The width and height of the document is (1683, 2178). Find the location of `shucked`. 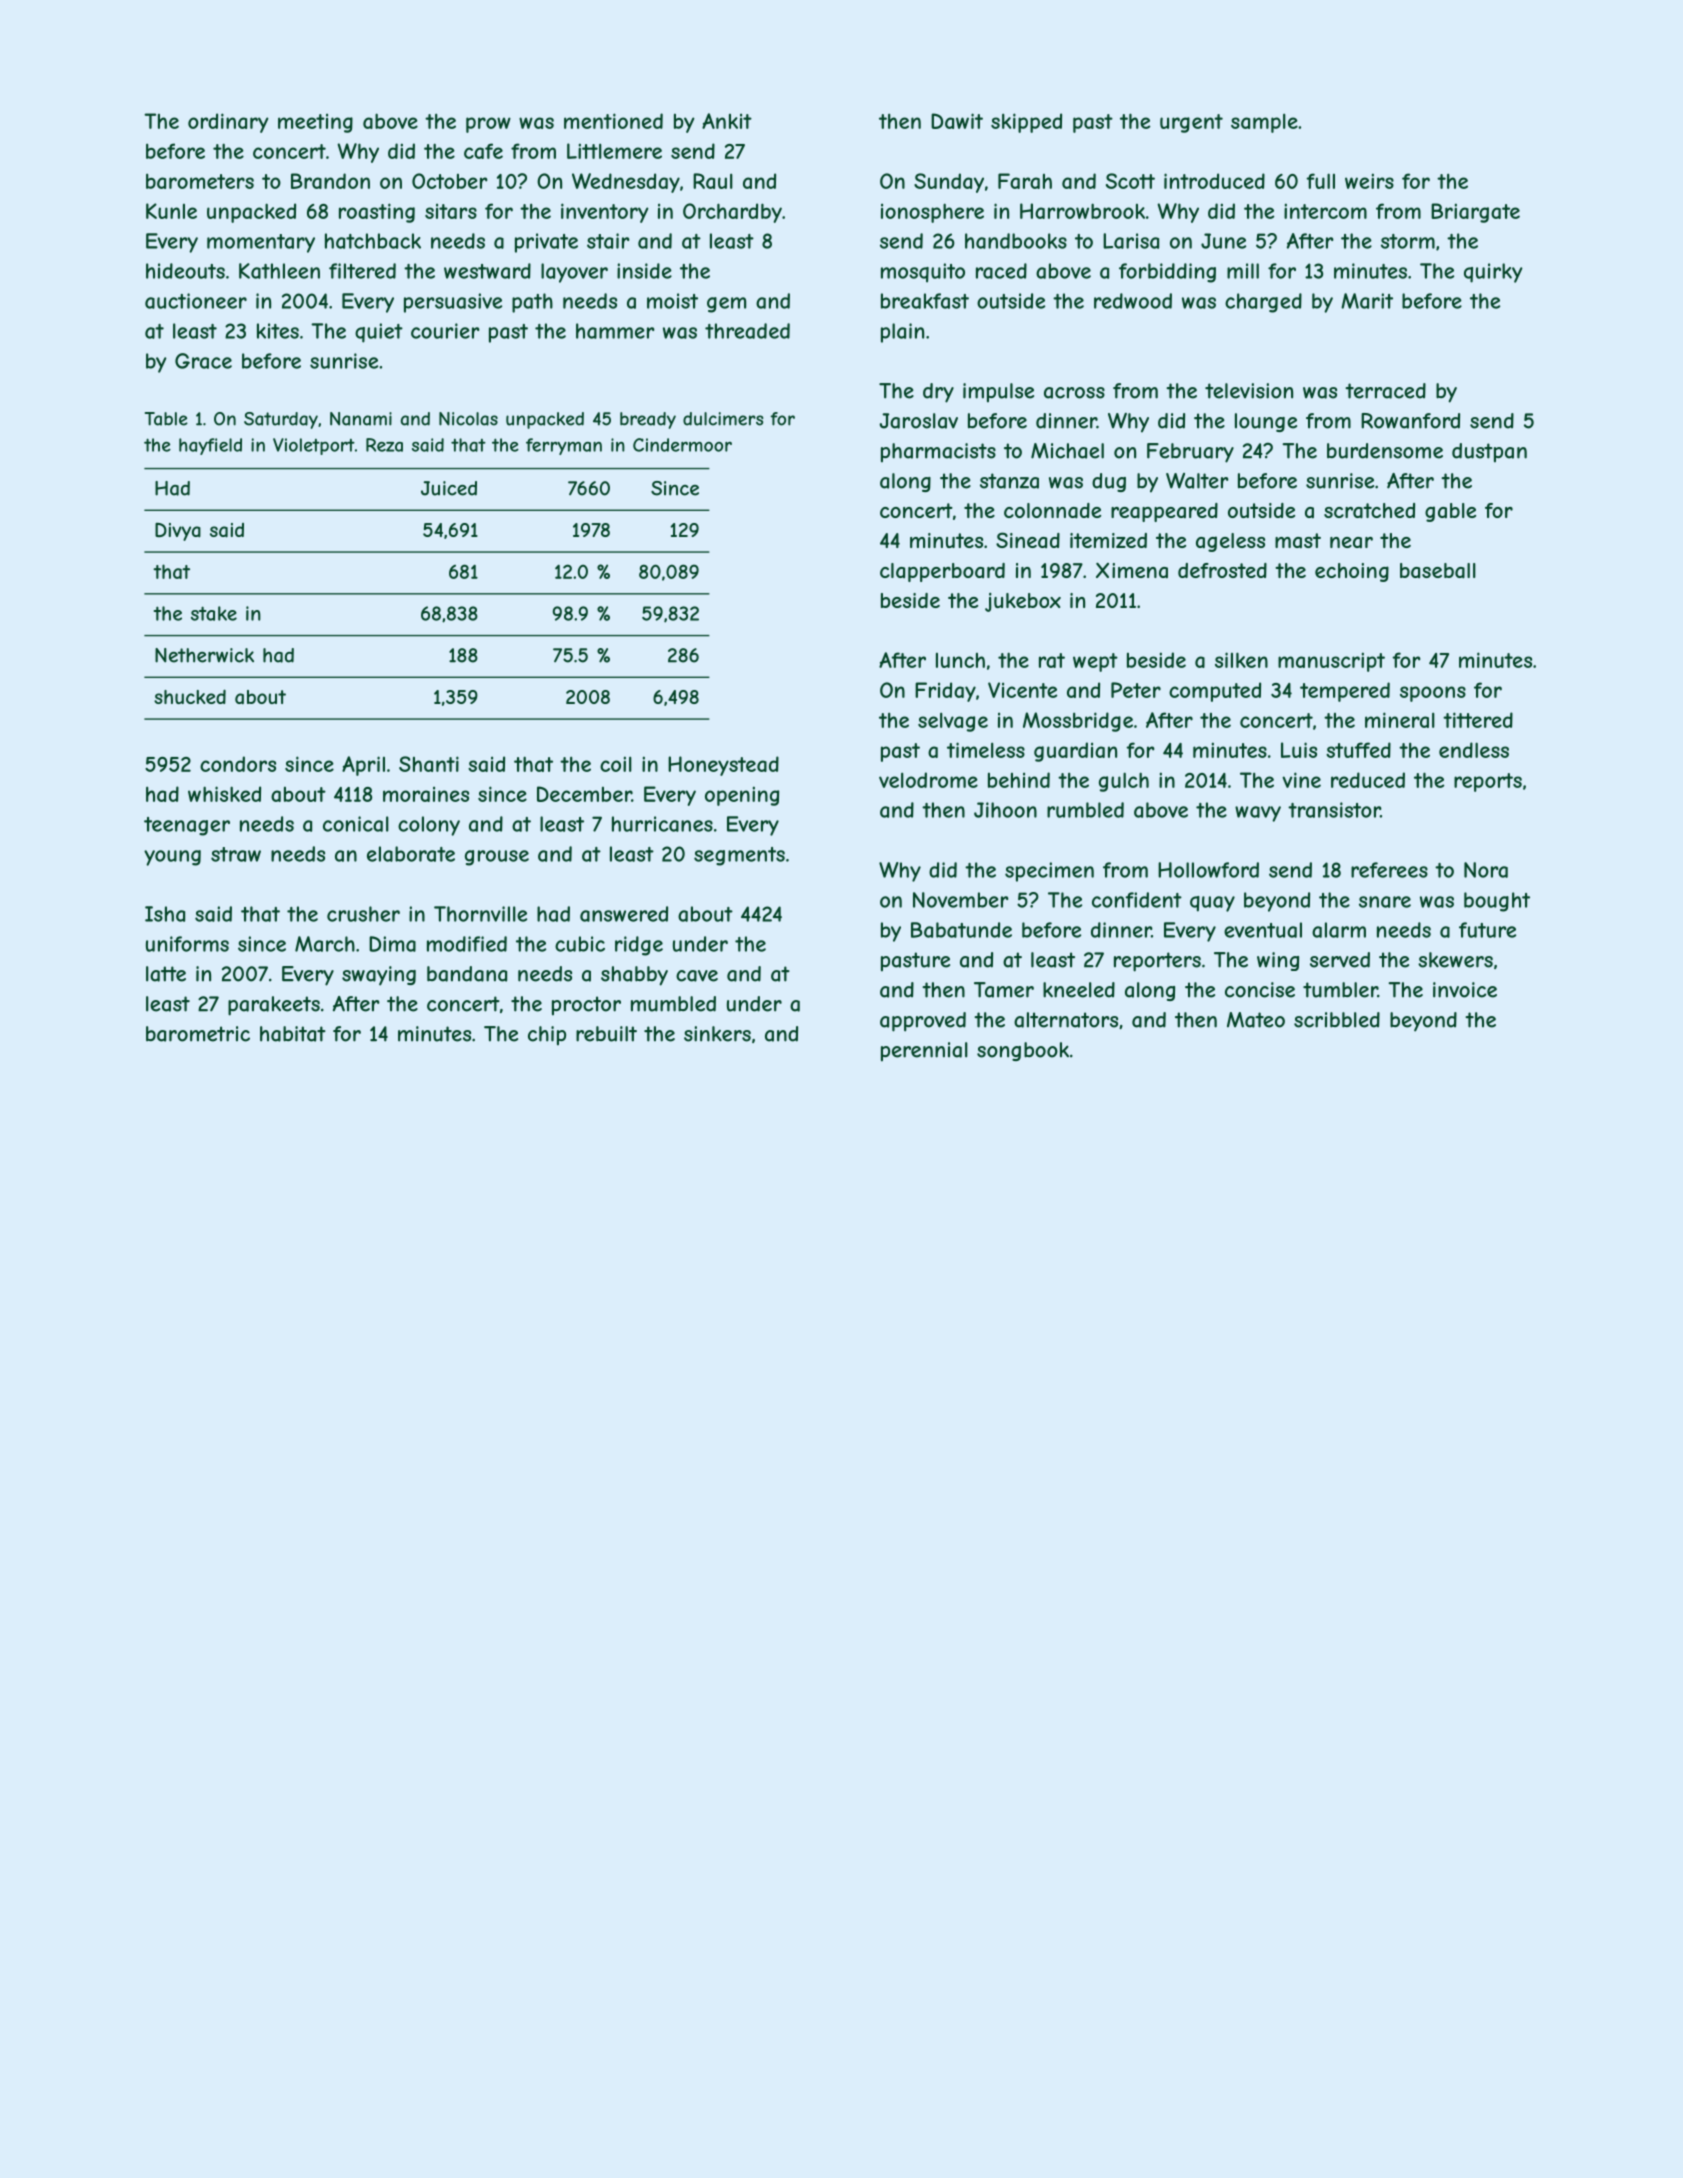

shucked is located at coordinates (190, 696).
